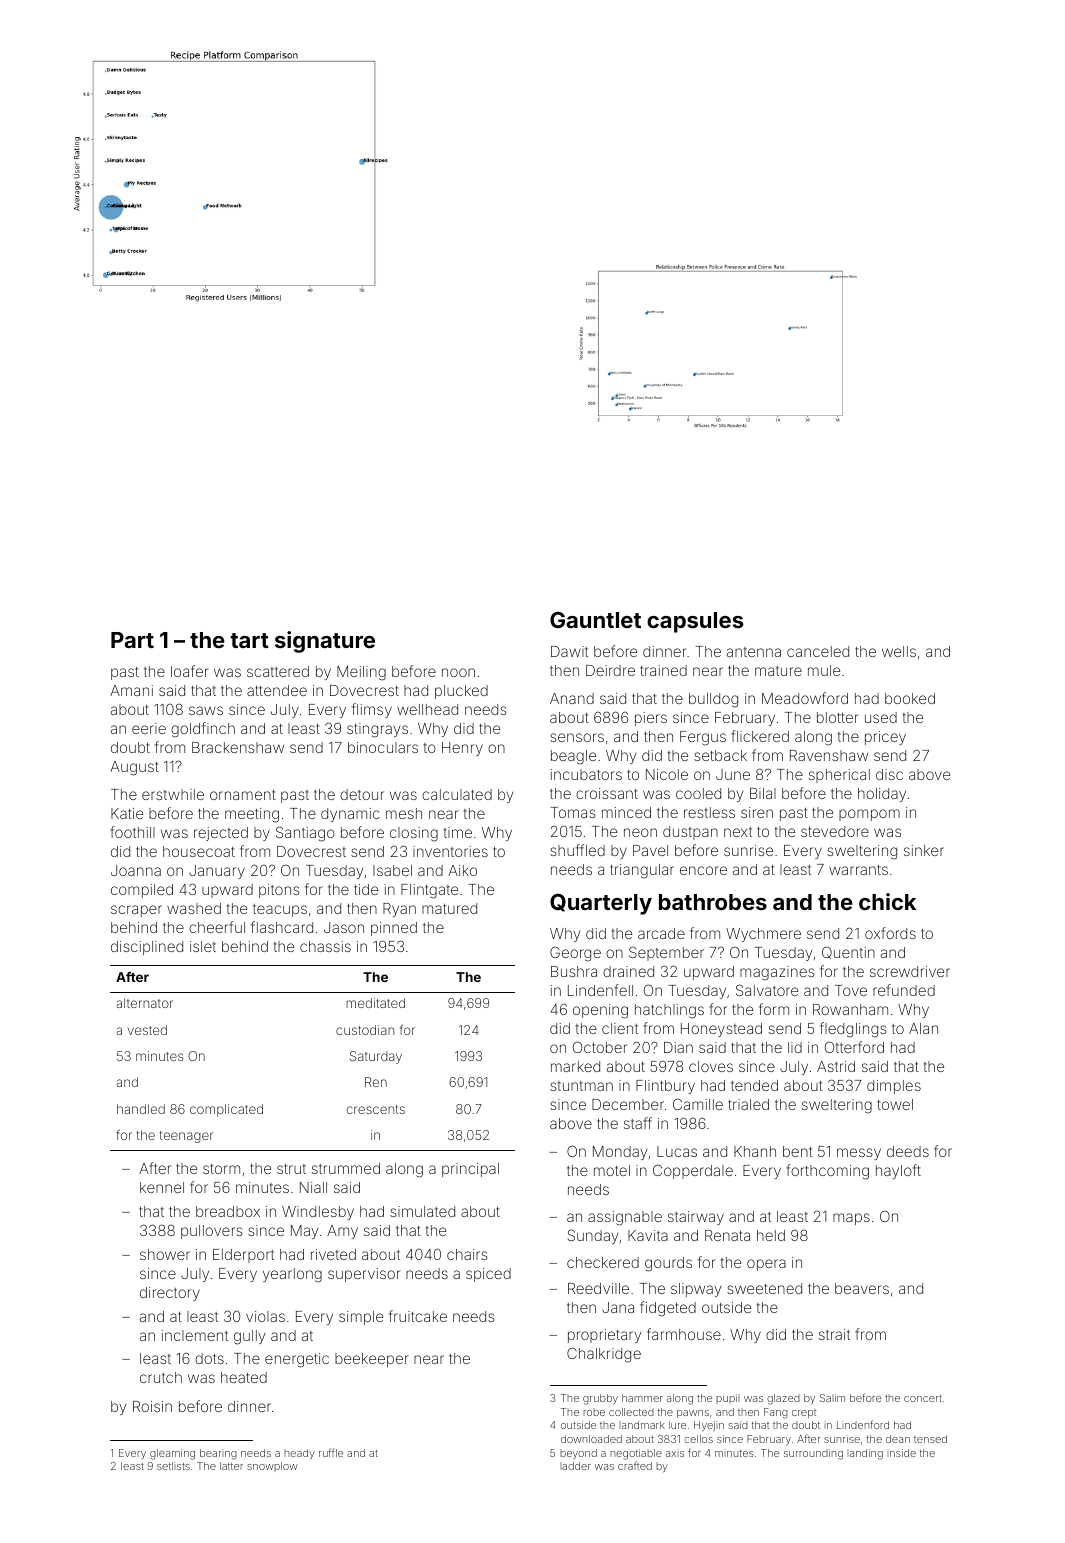  What do you see at coordinates (362, 794) in the screenshot?
I see `detour` at bounding box center [362, 794].
